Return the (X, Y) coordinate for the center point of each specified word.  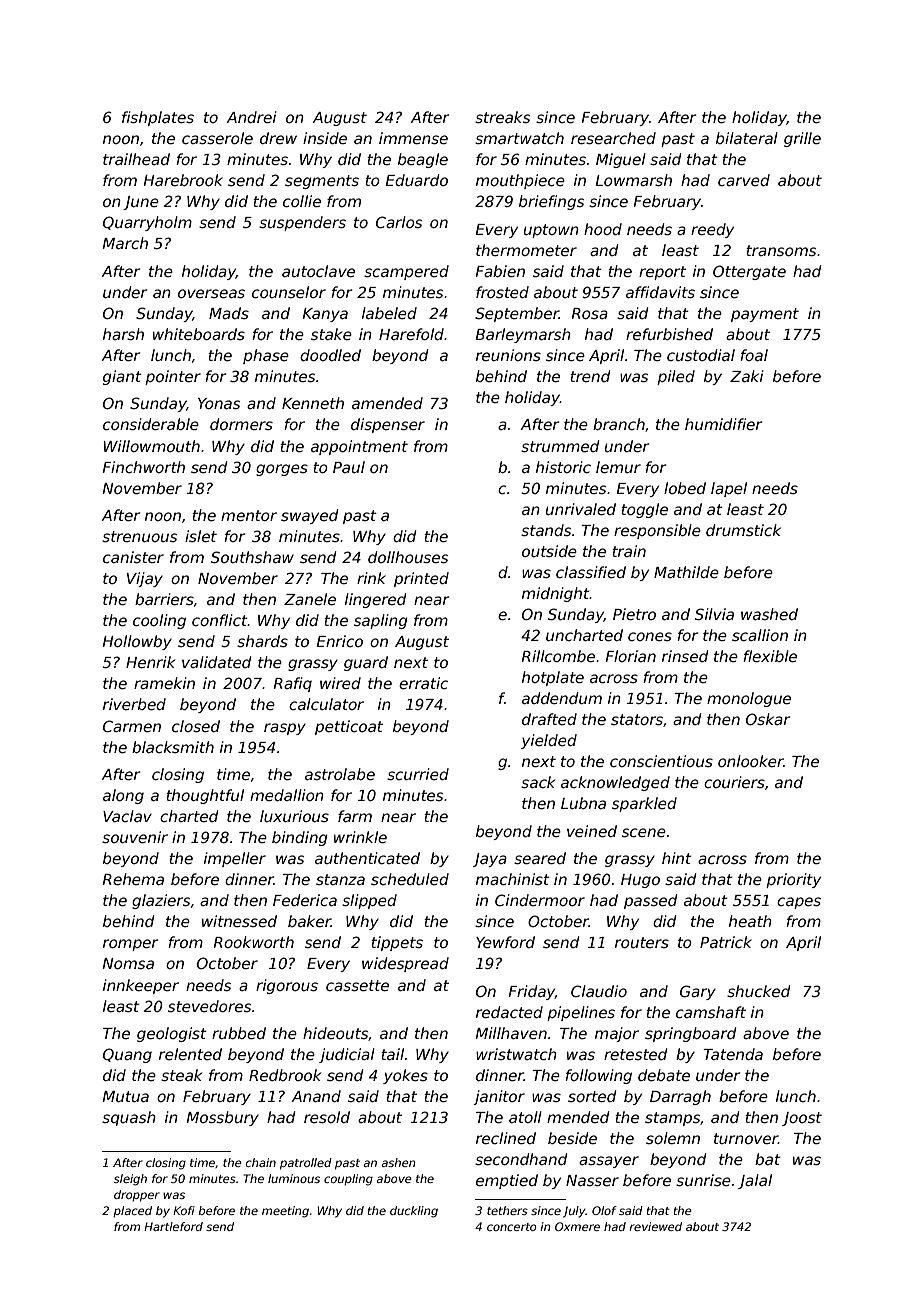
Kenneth (313, 403)
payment (765, 315)
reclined (506, 1138)
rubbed (239, 1033)
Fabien (500, 271)
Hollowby (137, 642)
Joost (802, 1119)
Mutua (125, 1096)
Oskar (768, 719)
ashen (398, 1162)
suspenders (302, 223)
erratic (423, 683)
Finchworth (143, 467)
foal (754, 355)
